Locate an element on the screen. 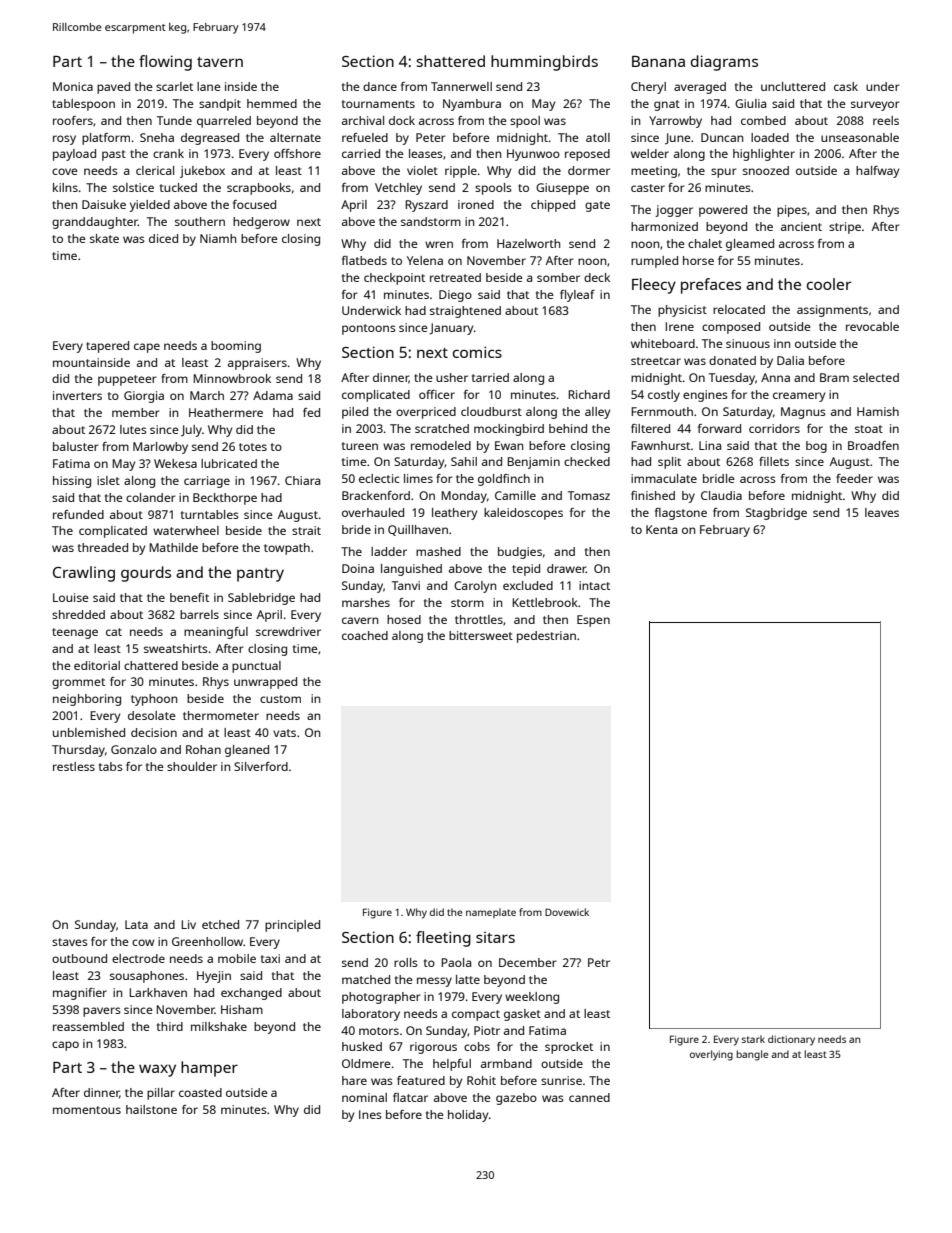 The image size is (952, 1233). hailstone is located at coordinates (151, 1109).
